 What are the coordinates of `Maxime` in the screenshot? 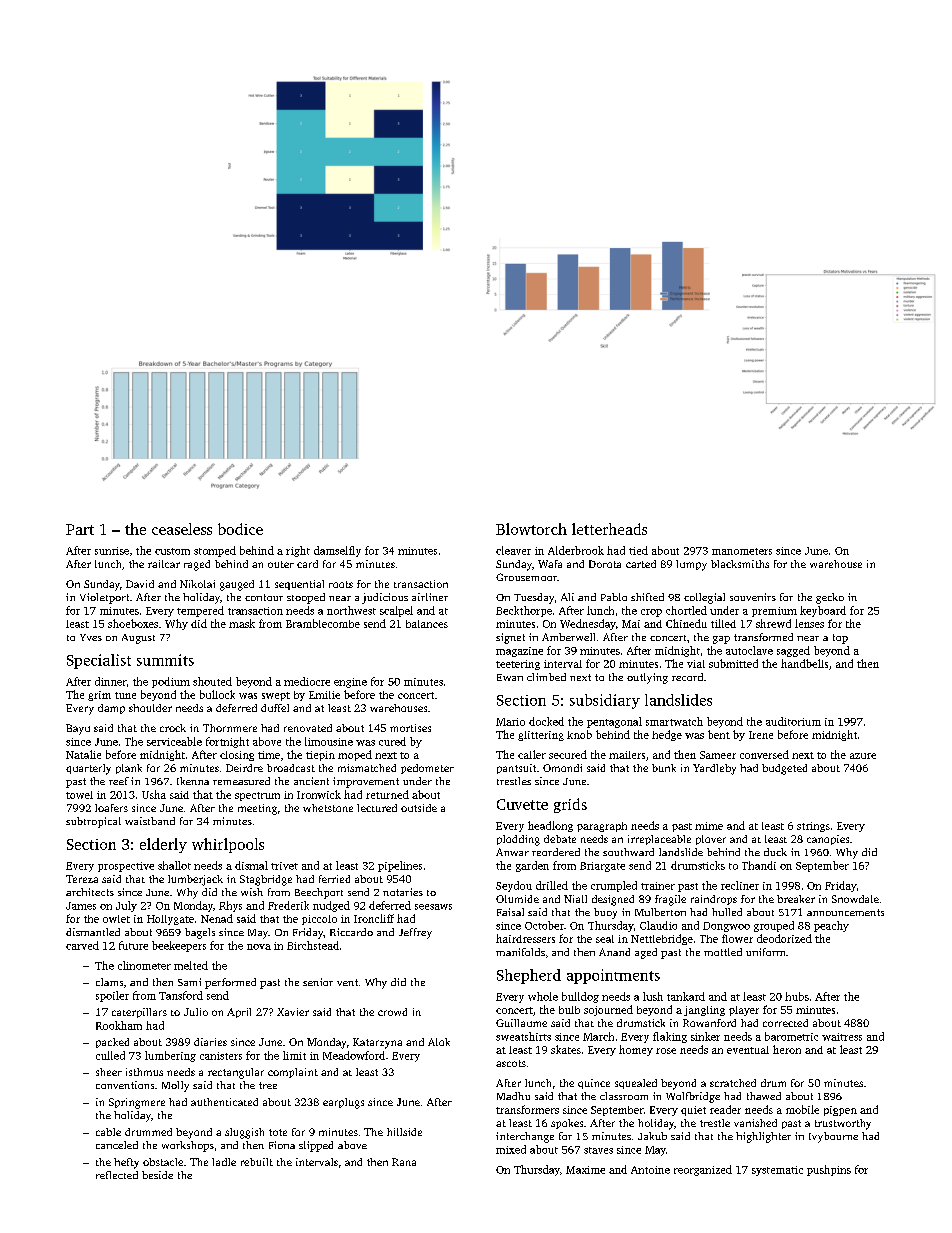 It's located at (585, 1170).
